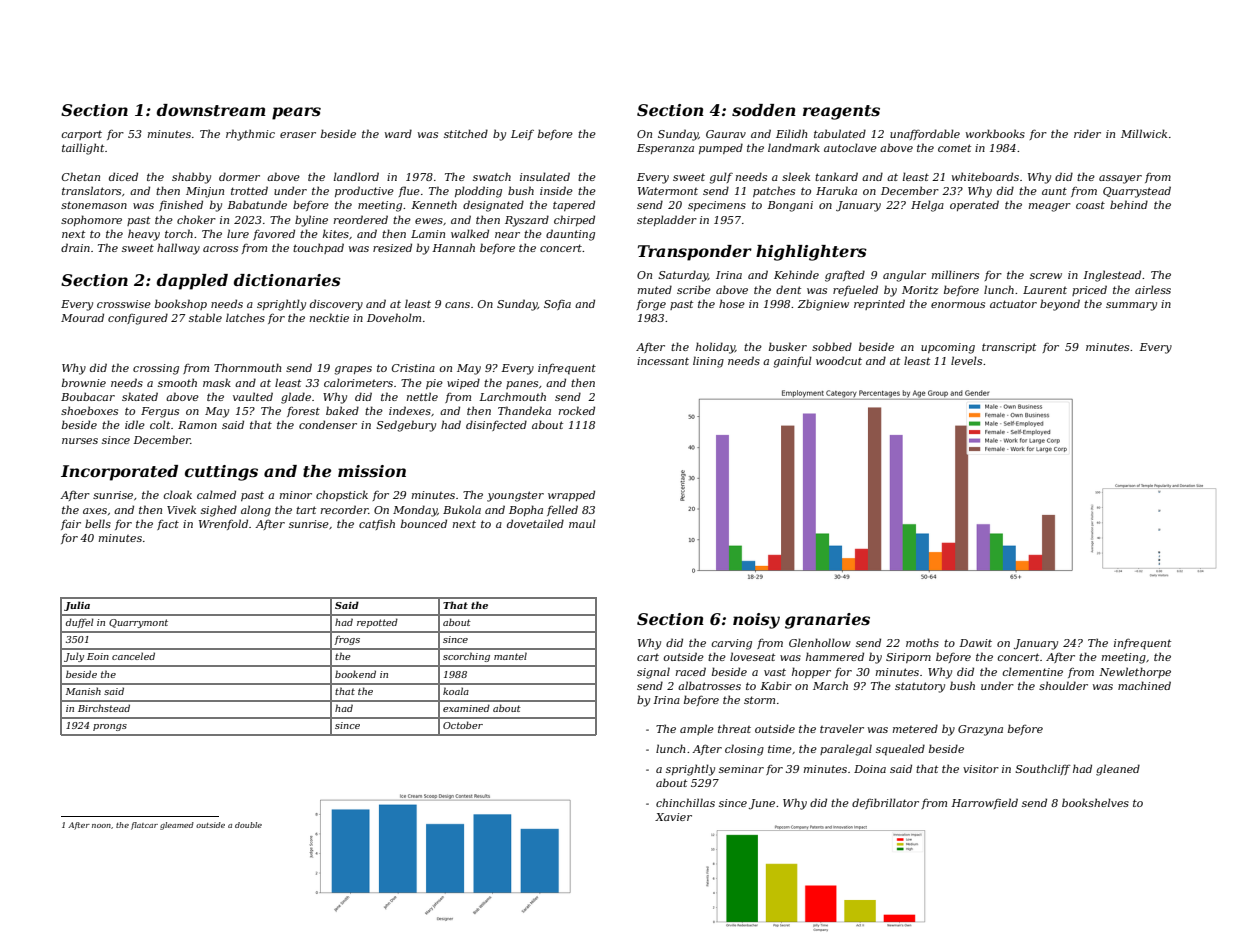  I want to click on rider, so click(1087, 133).
